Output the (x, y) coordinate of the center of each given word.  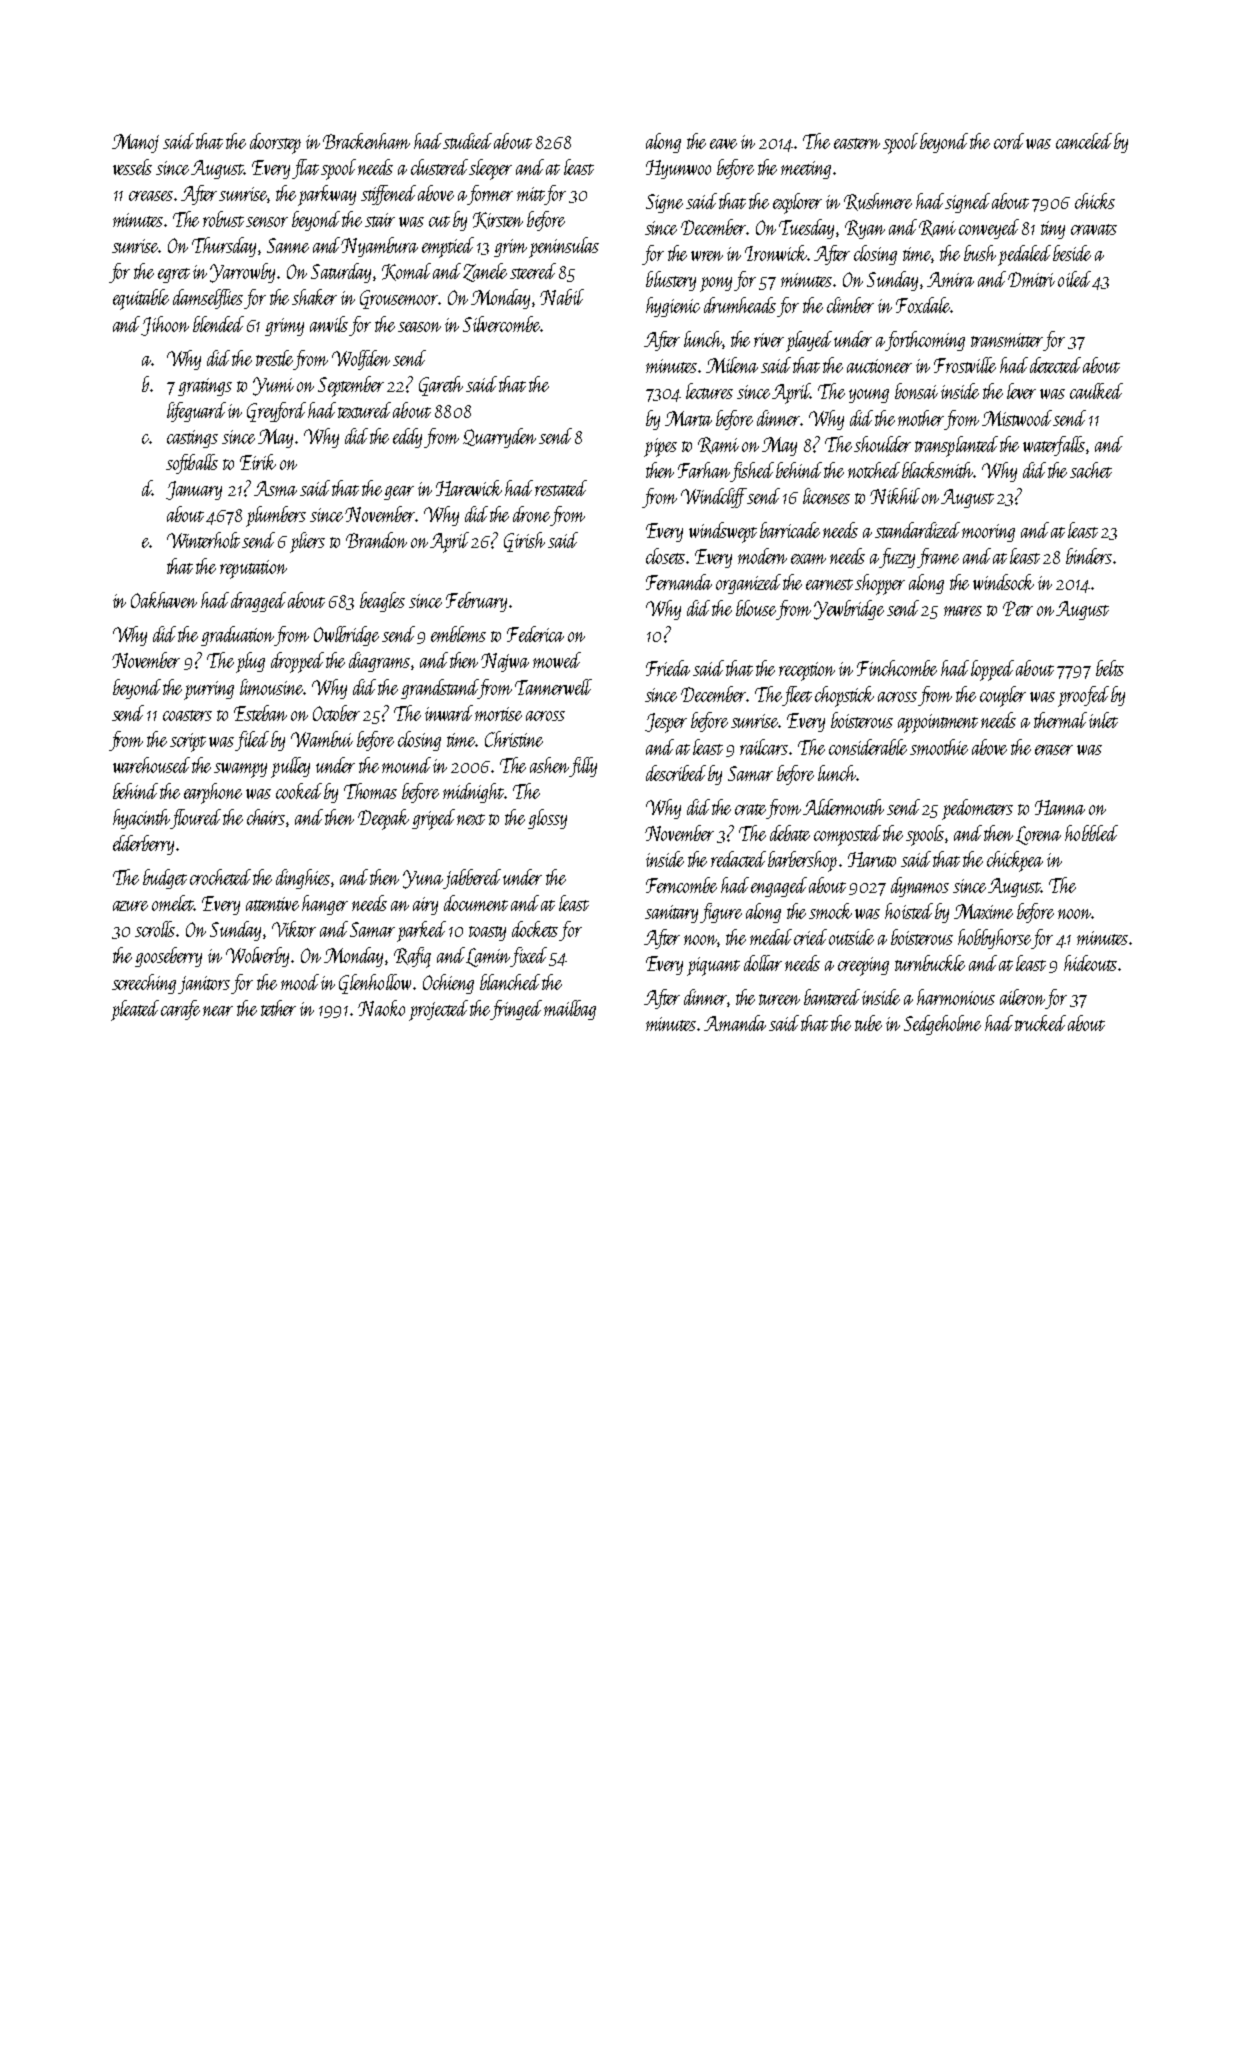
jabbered (472, 879)
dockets (535, 929)
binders (1089, 556)
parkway (327, 195)
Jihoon (165, 326)
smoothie (939, 747)
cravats (1094, 229)
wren (707, 256)
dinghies (303, 879)
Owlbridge (346, 636)
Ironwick (776, 253)
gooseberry (168, 957)
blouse (756, 608)
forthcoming (925, 341)
